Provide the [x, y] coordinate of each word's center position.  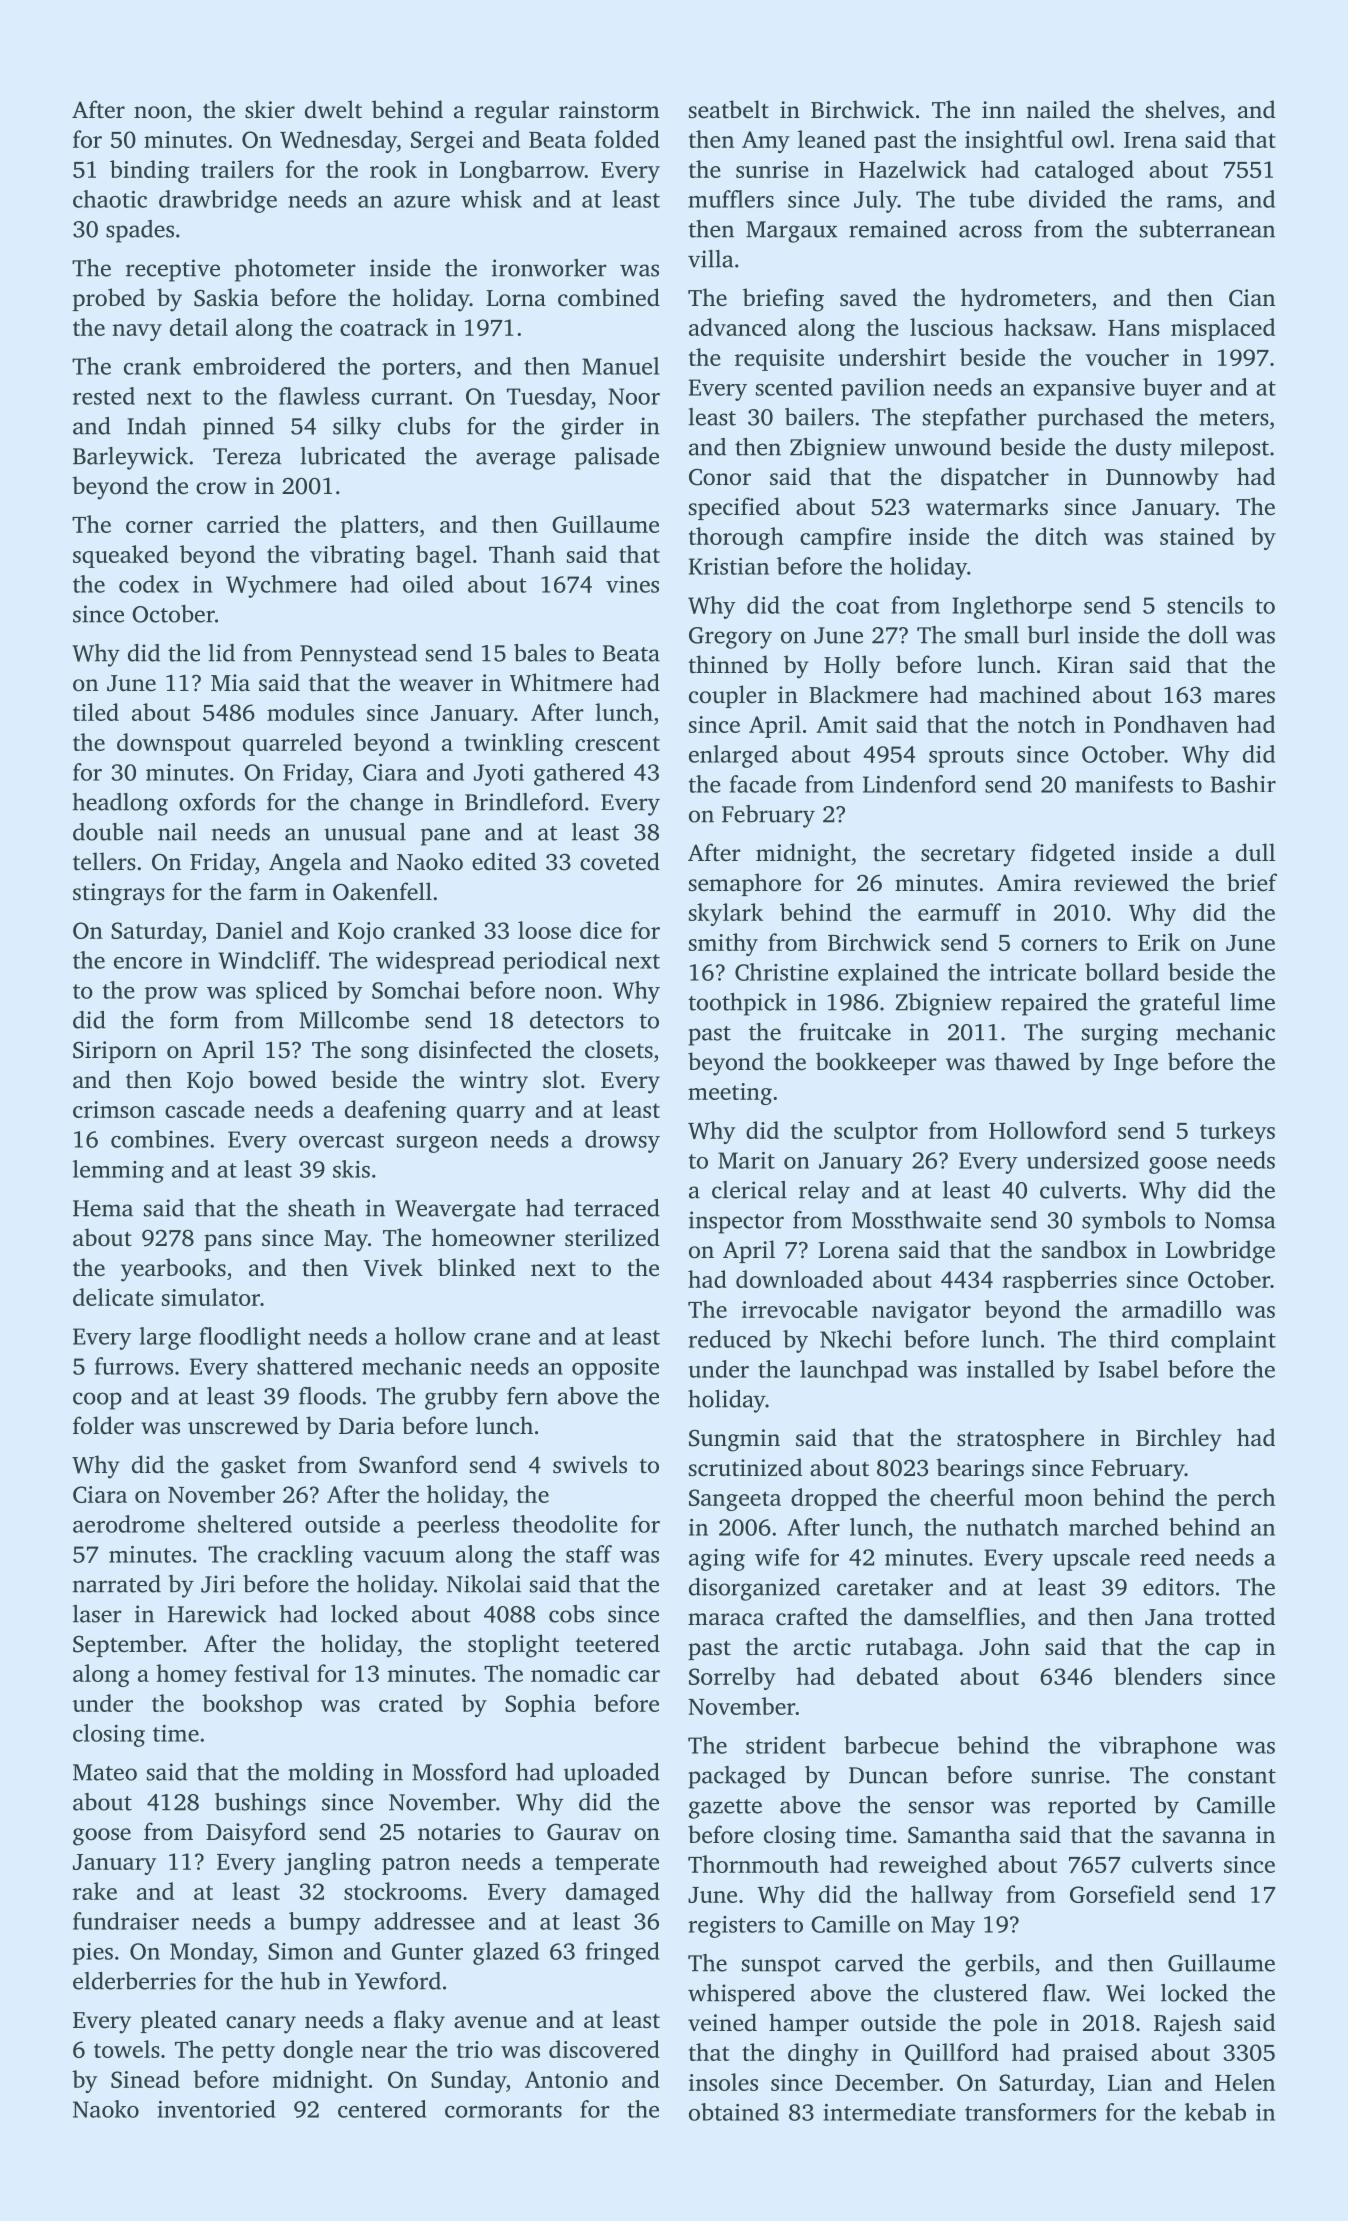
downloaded [799, 1279]
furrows [134, 1366]
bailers [819, 417]
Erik [1159, 942]
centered [382, 2109]
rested [104, 396]
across [990, 231]
